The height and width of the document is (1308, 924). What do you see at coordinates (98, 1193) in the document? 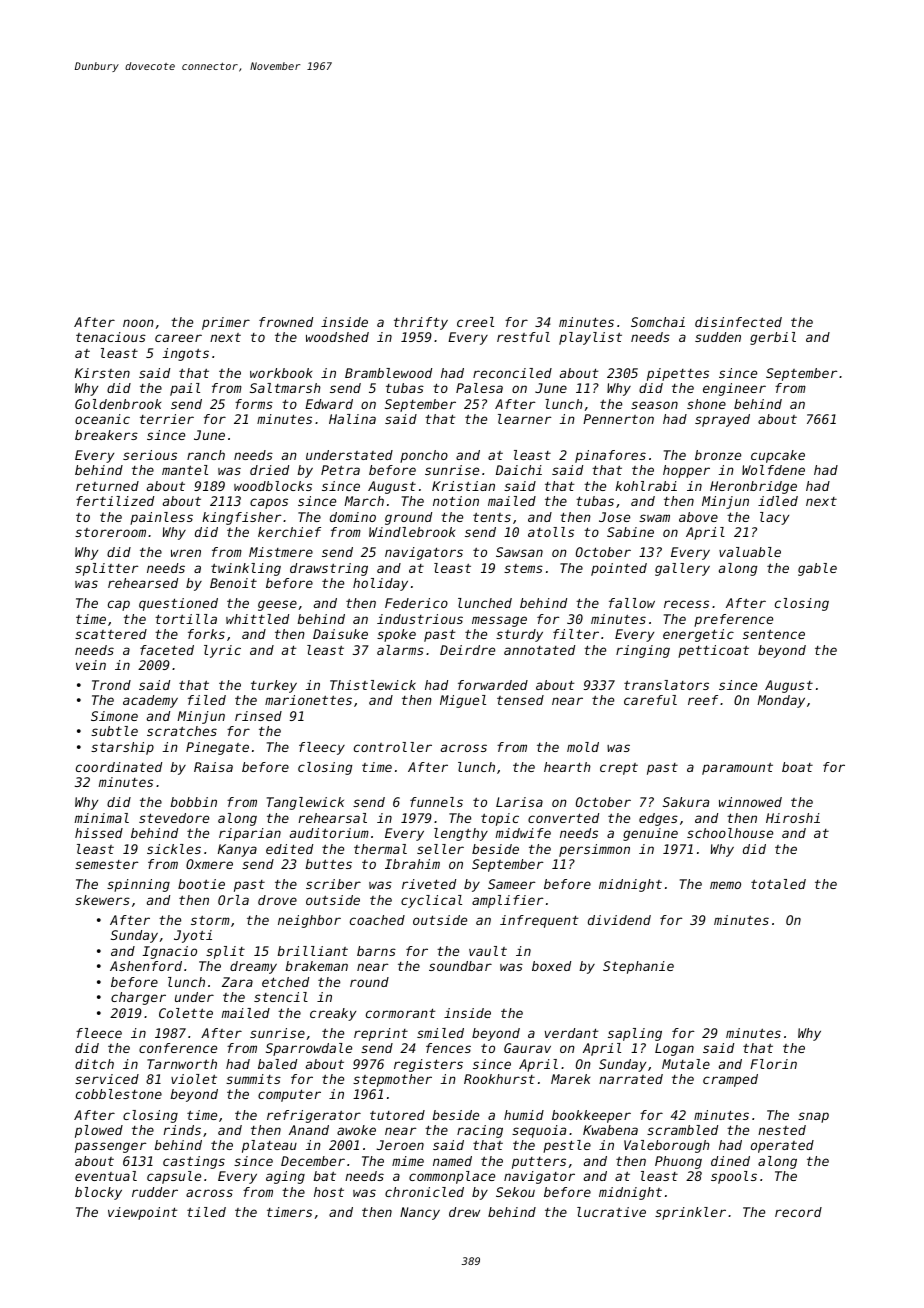
I see `blocky` at bounding box center [98, 1193].
